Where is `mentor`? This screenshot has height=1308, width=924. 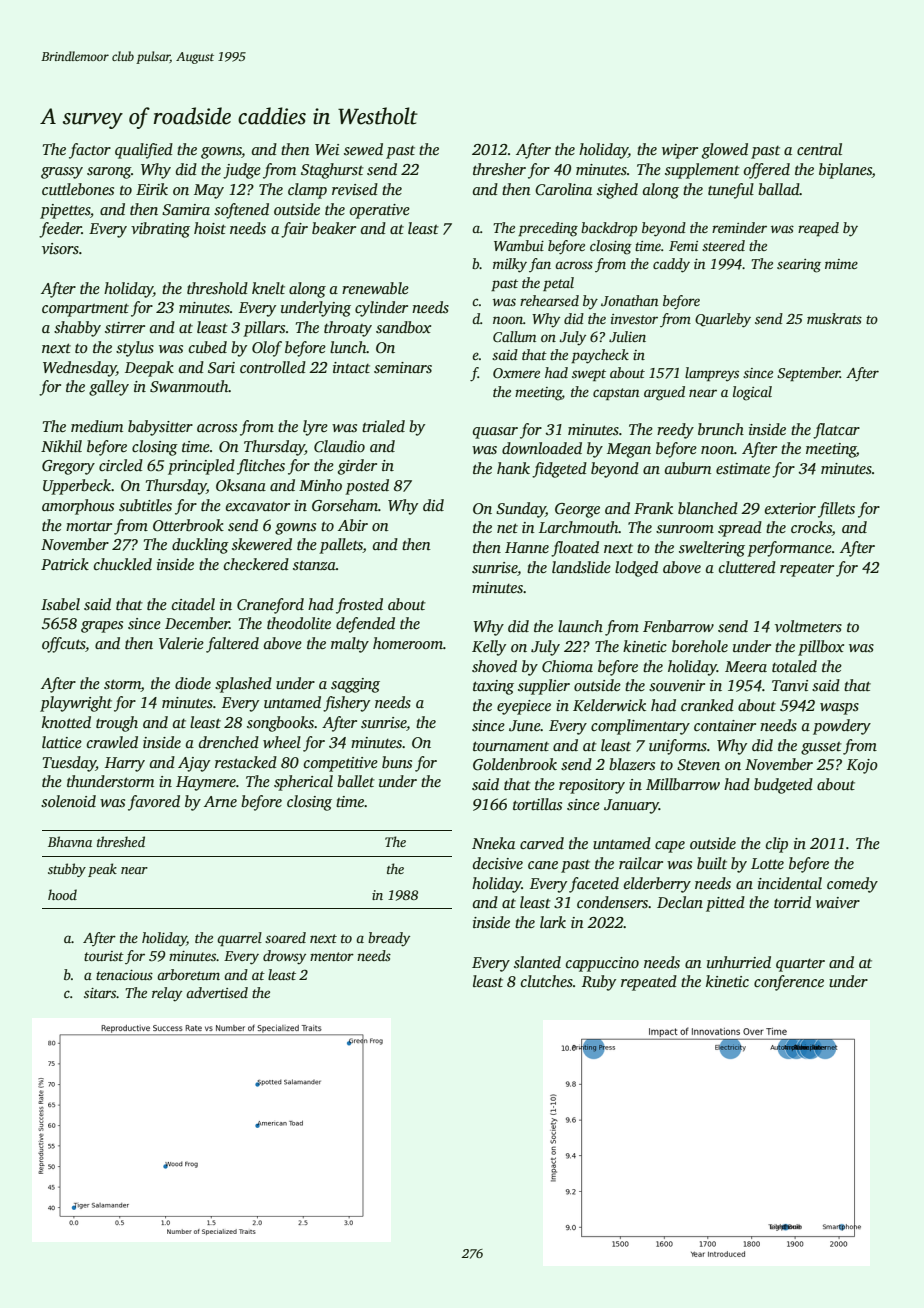 mentor is located at coordinates (332, 956).
